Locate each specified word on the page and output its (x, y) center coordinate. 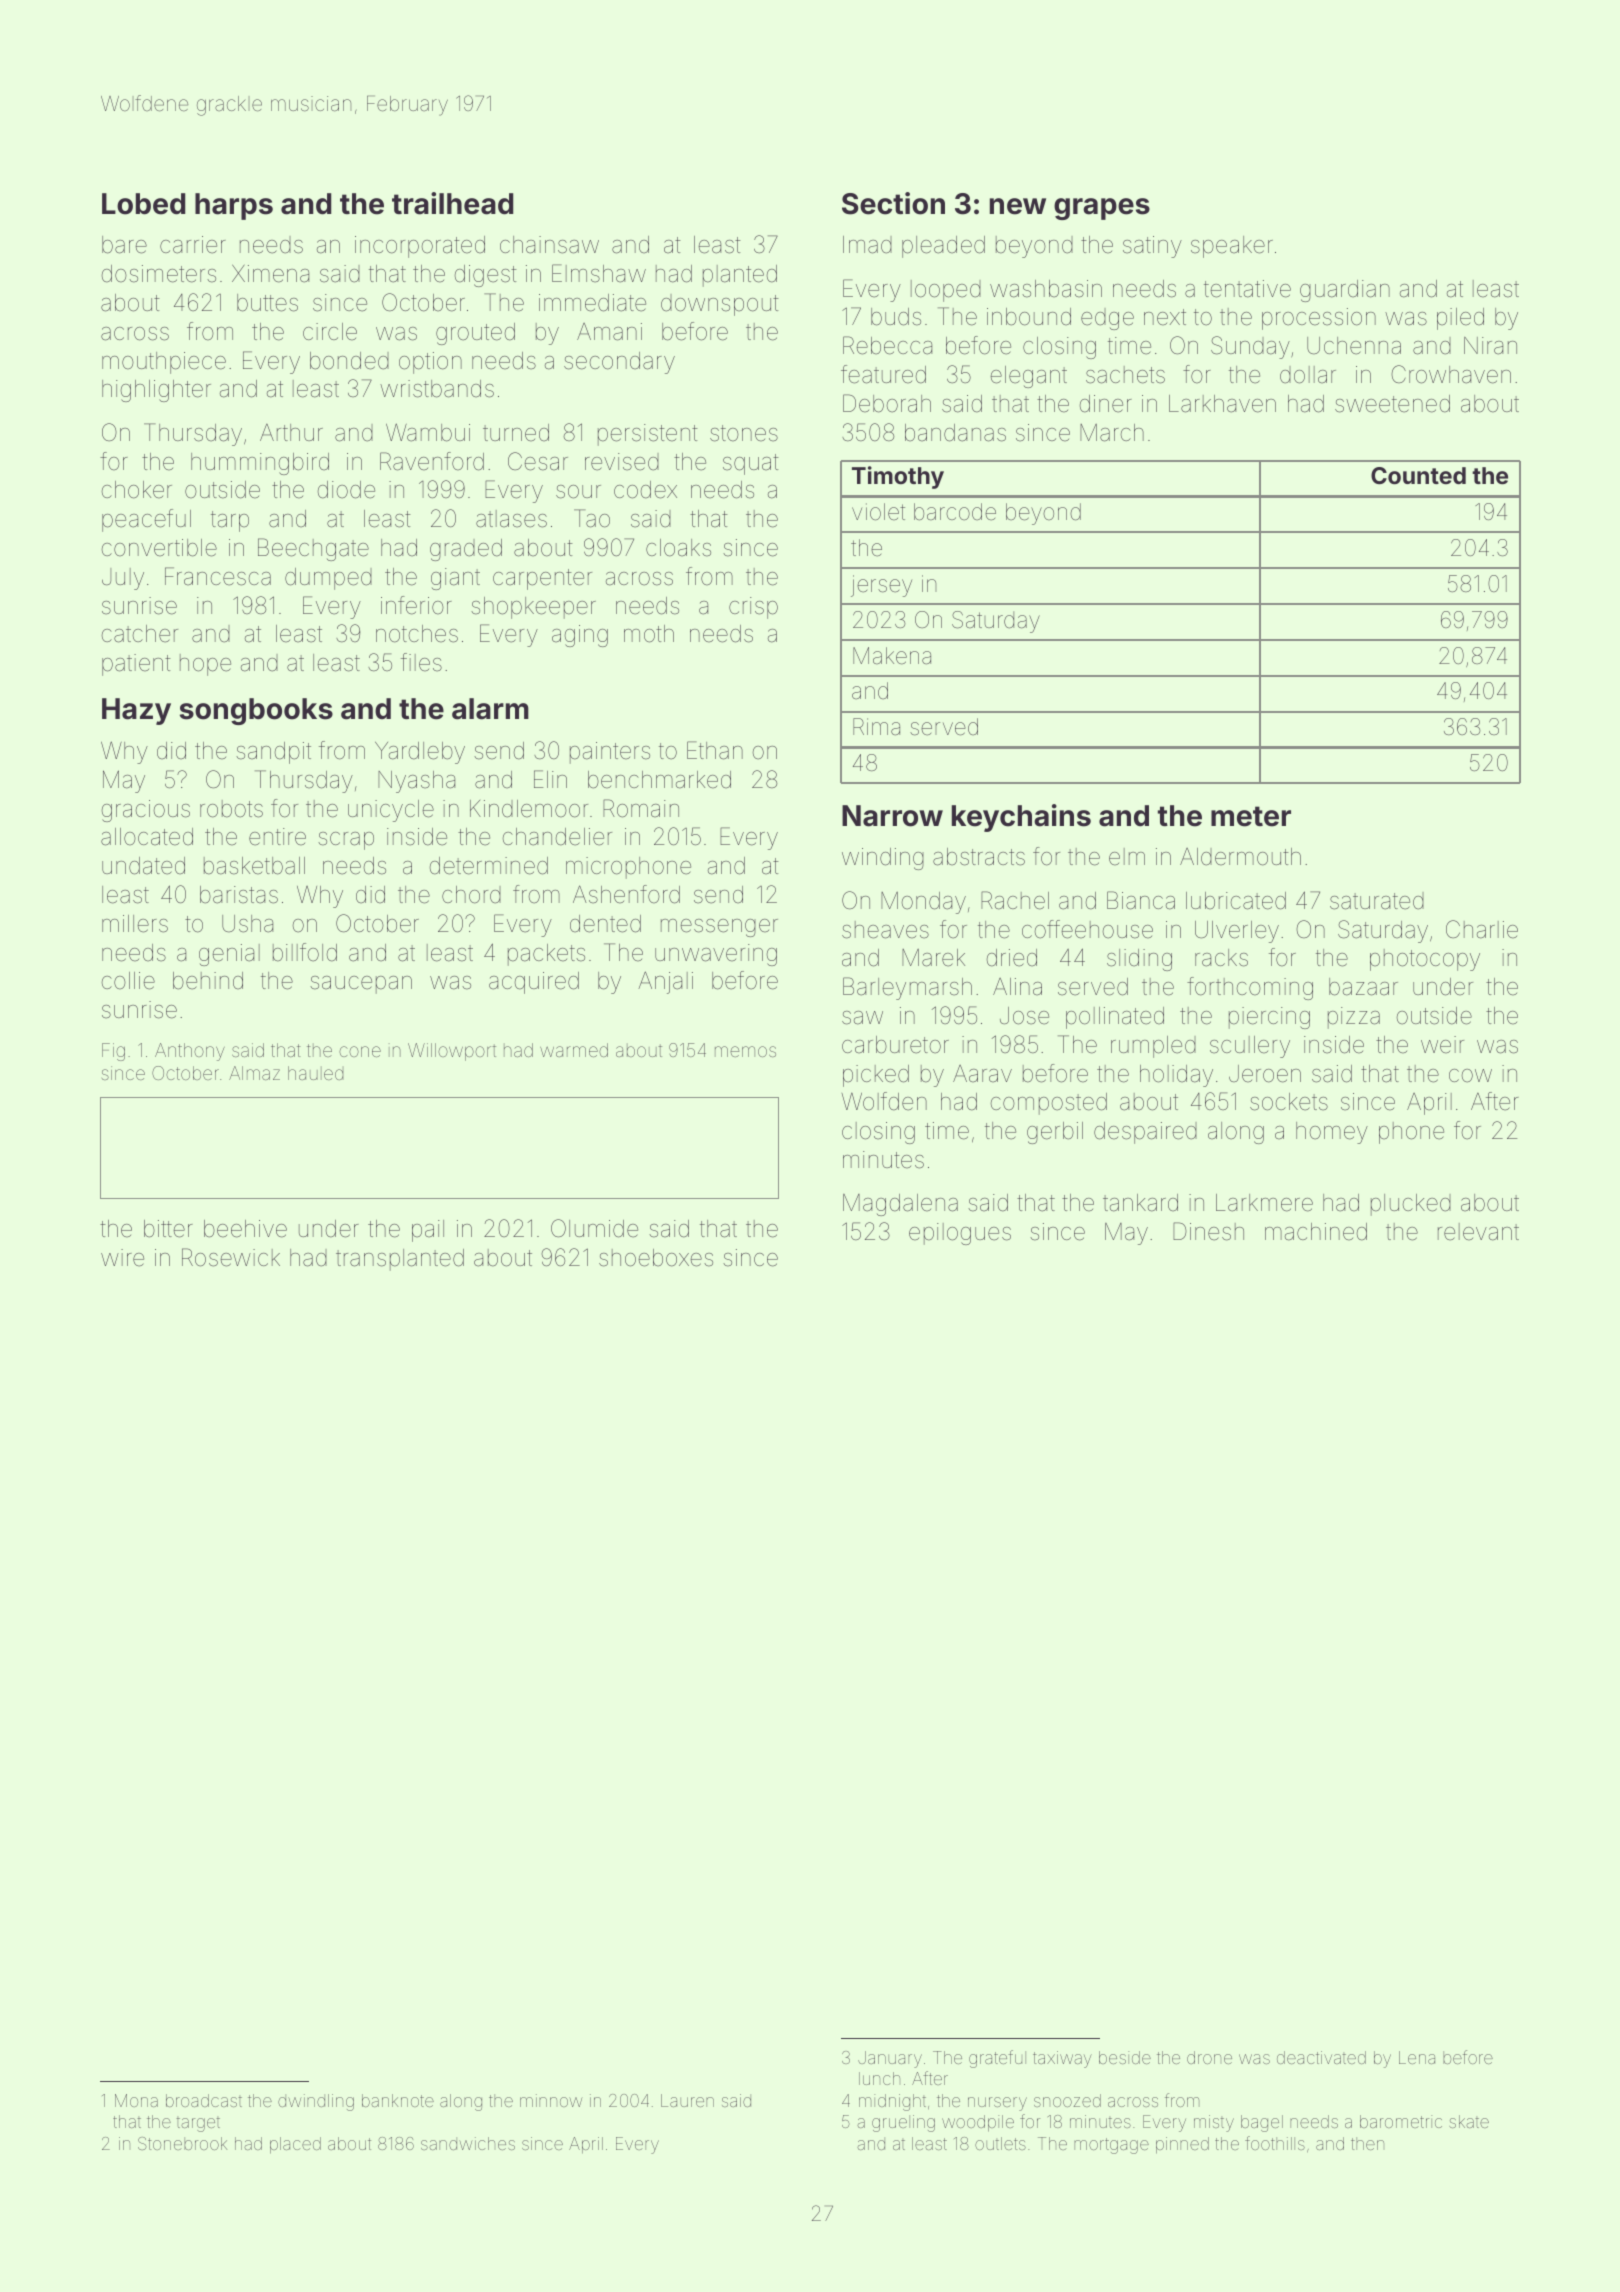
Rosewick (231, 1257)
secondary (619, 363)
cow (1470, 1076)
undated (143, 866)
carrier (193, 245)
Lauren (687, 2100)
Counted (1418, 475)
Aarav (982, 1074)
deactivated (1321, 2057)
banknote (398, 2100)
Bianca (1141, 900)
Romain (641, 808)
